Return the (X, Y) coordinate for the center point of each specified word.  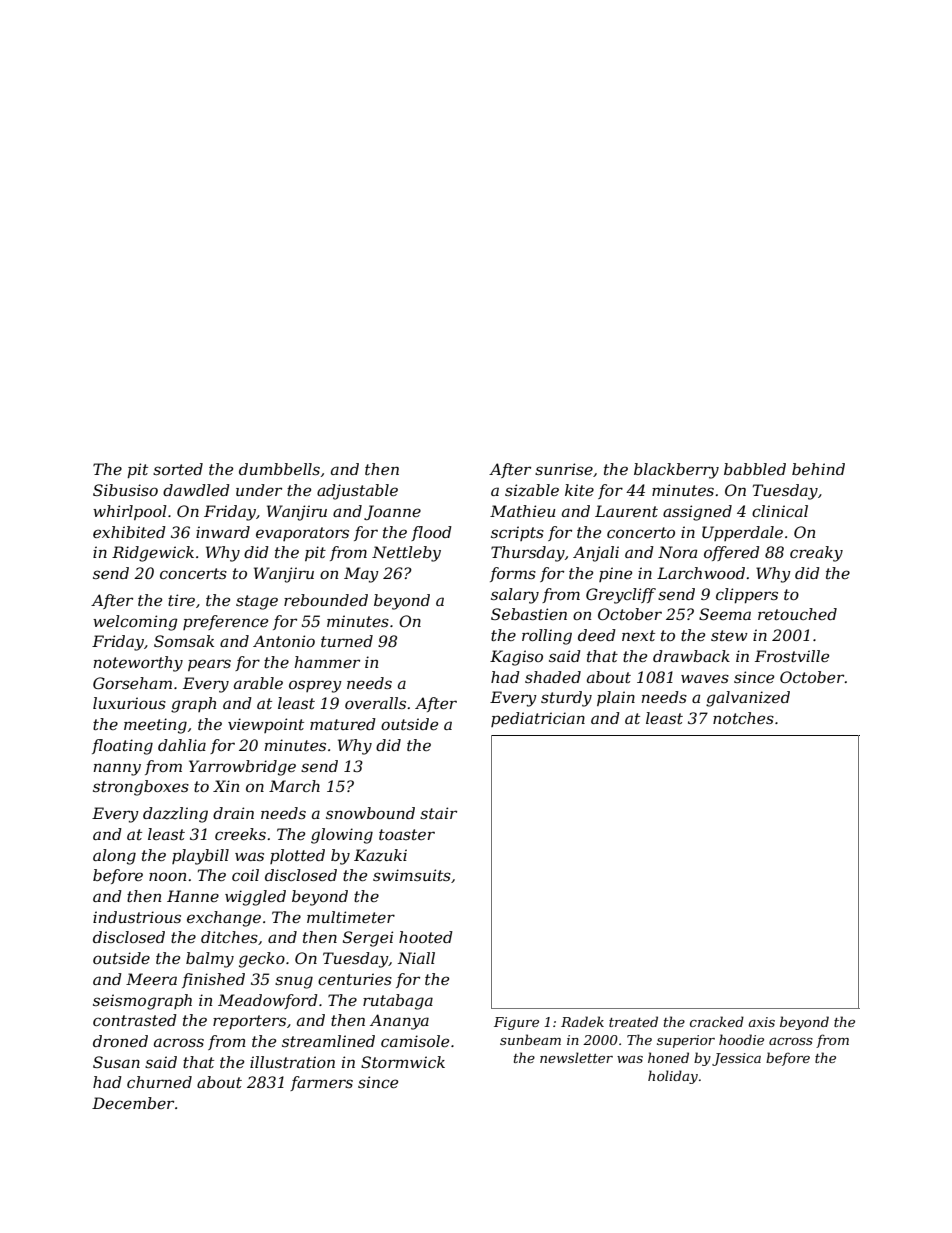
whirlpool (130, 512)
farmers (321, 1083)
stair (438, 813)
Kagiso (516, 658)
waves (705, 678)
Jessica (736, 1059)
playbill (200, 857)
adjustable (357, 492)
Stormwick (403, 1062)
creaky (816, 554)
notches (743, 718)
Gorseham (132, 683)
